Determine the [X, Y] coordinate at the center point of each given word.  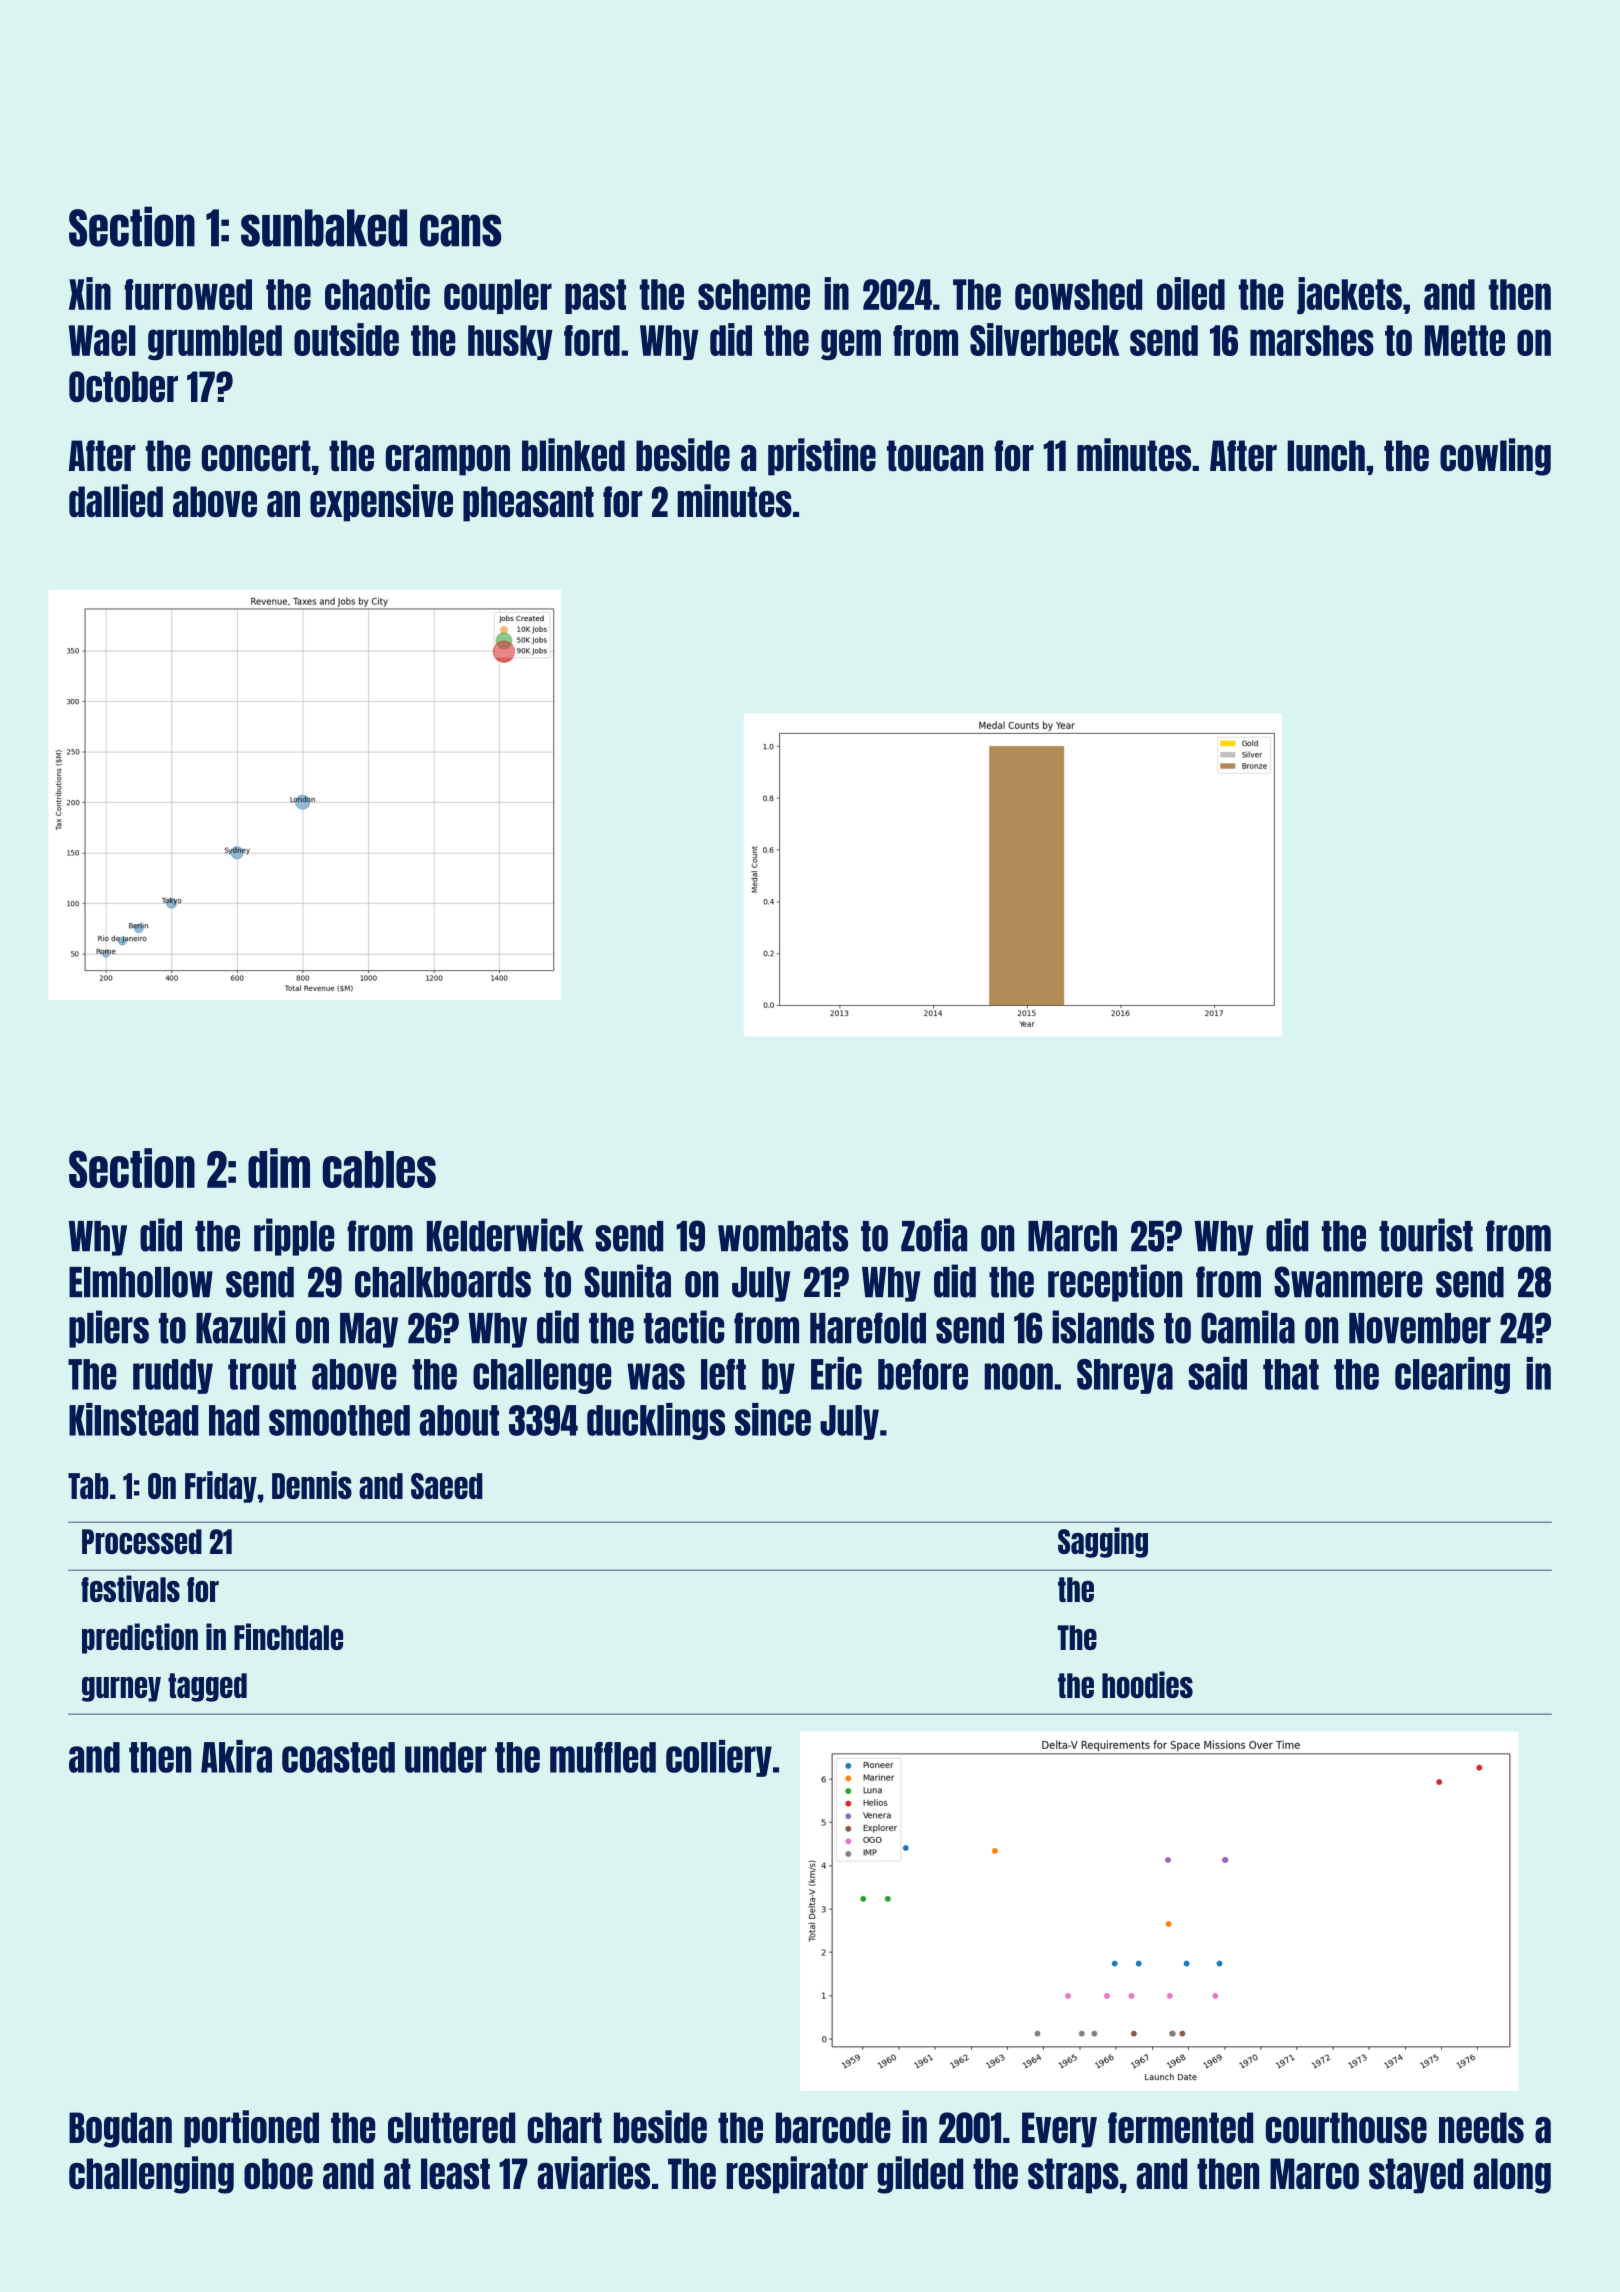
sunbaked [324, 228]
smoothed [339, 1420]
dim [279, 1168]
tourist [1426, 1235]
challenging [151, 2175]
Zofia [934, 1235]
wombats [783, 1236]
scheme [754, 294]
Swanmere [1348, 1282]
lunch [1326, 456]
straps [1073, 2176]
